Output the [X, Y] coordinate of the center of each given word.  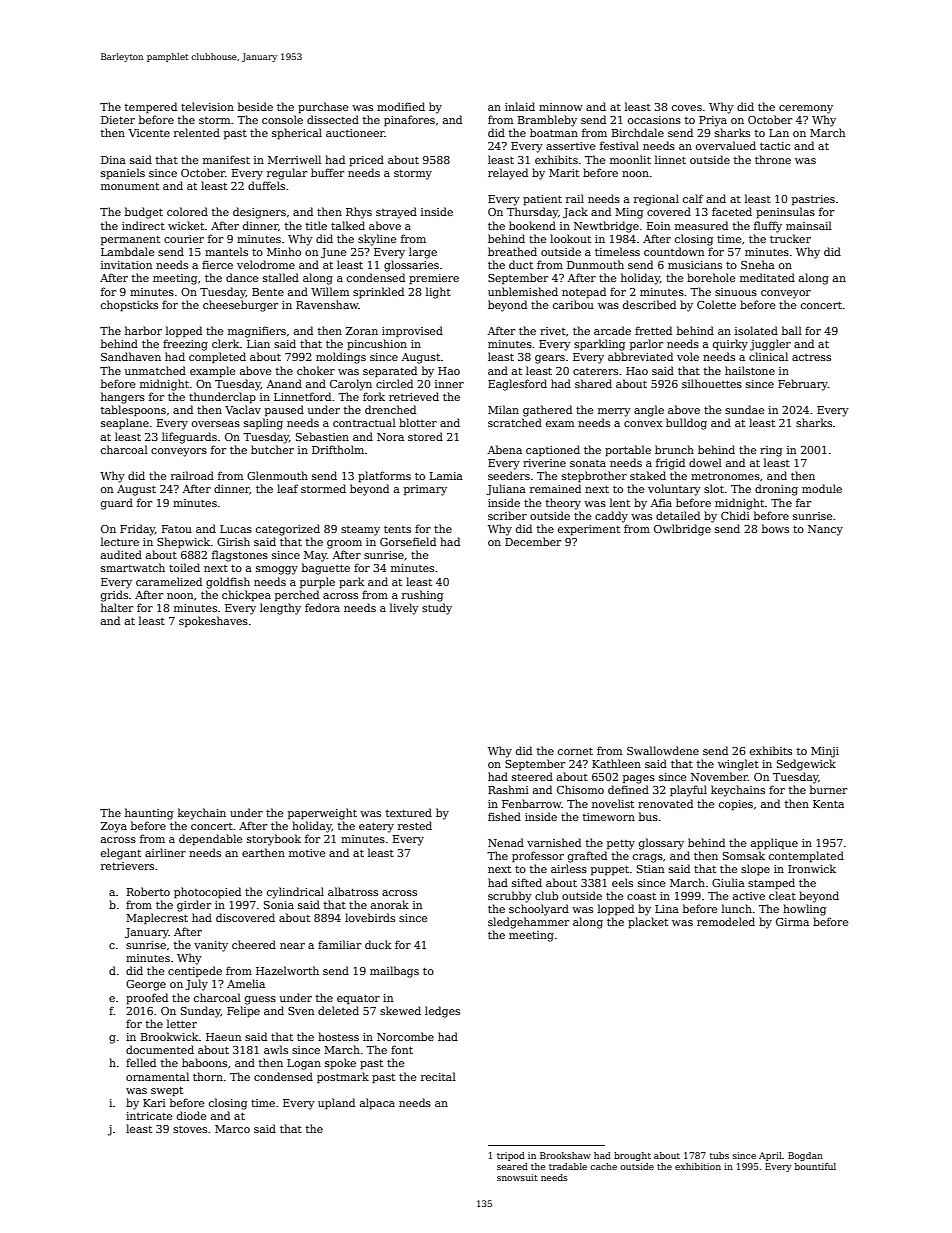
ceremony [806, 109]
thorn [208, 1076]
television [207, 106]
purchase [323, 108]
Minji [825, 752]
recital [438, 1076]
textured [409, 812]
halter [117, 607]
